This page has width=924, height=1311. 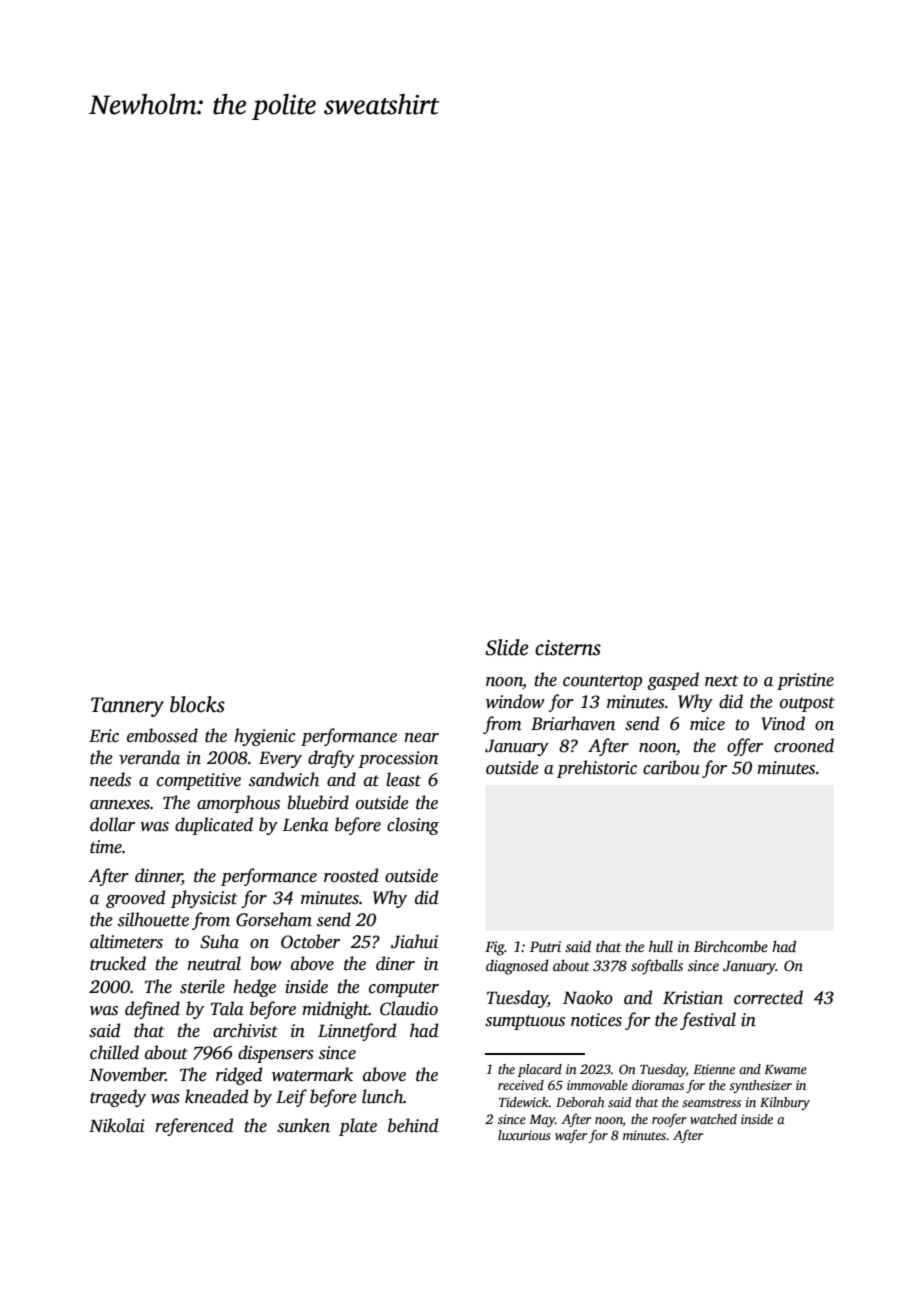 What do you see at coordinates (721, 681) in the page?
I see `next` at bounding box center [721, 681].
